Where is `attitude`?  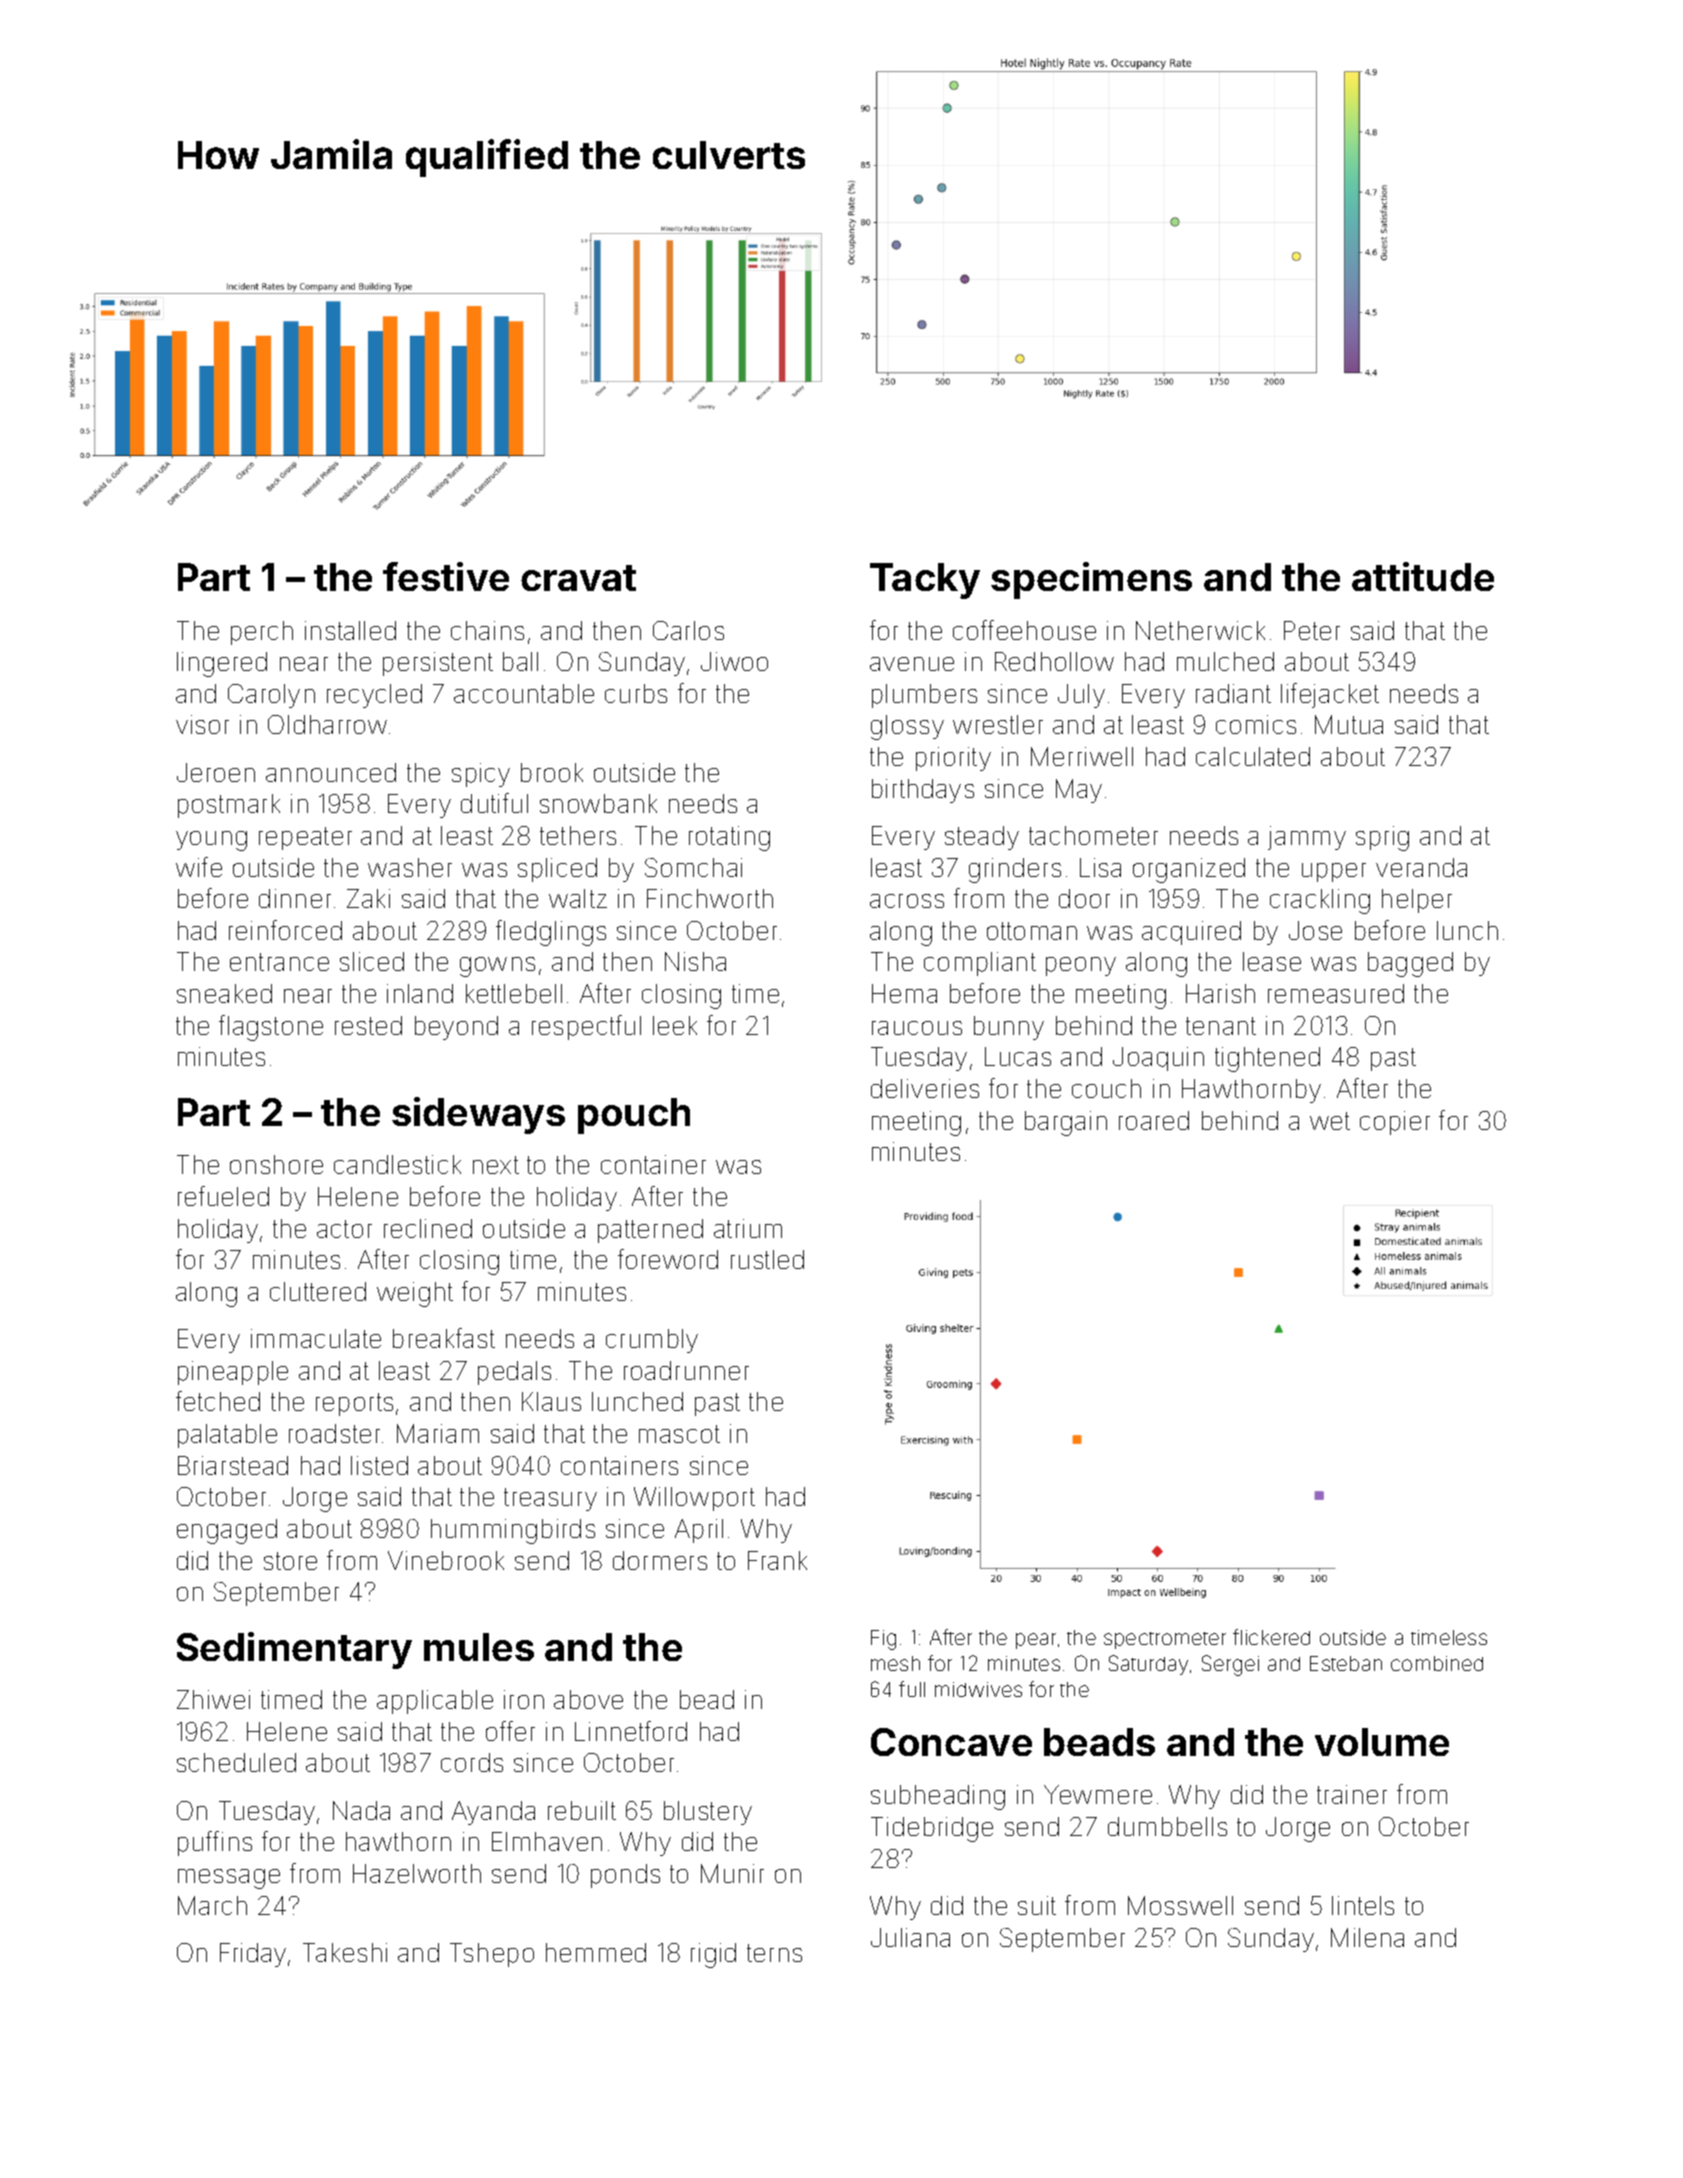 attitude is located at coordinates (1423, 576).
